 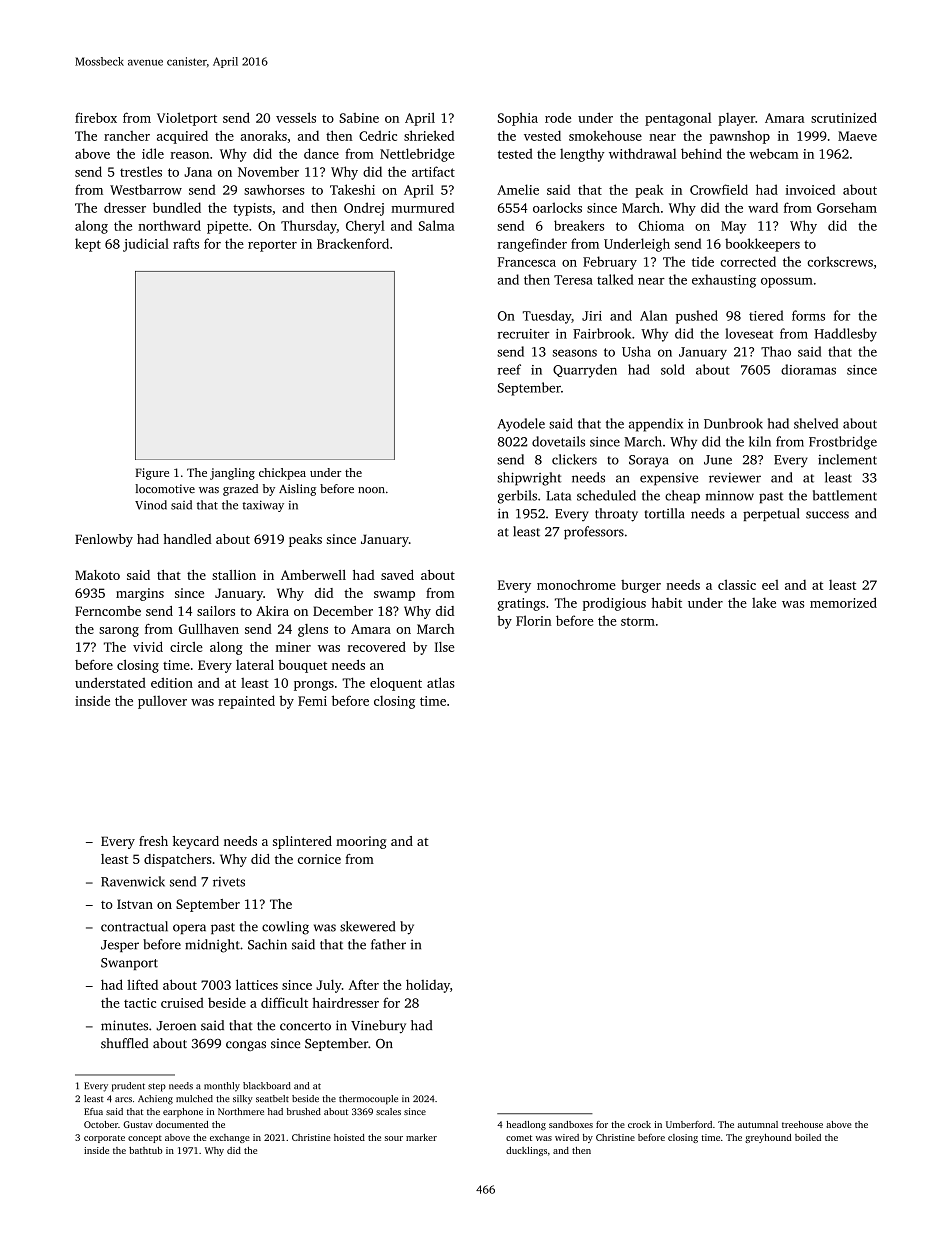 I want to click on Sachin, so click(x=267, y=944).
